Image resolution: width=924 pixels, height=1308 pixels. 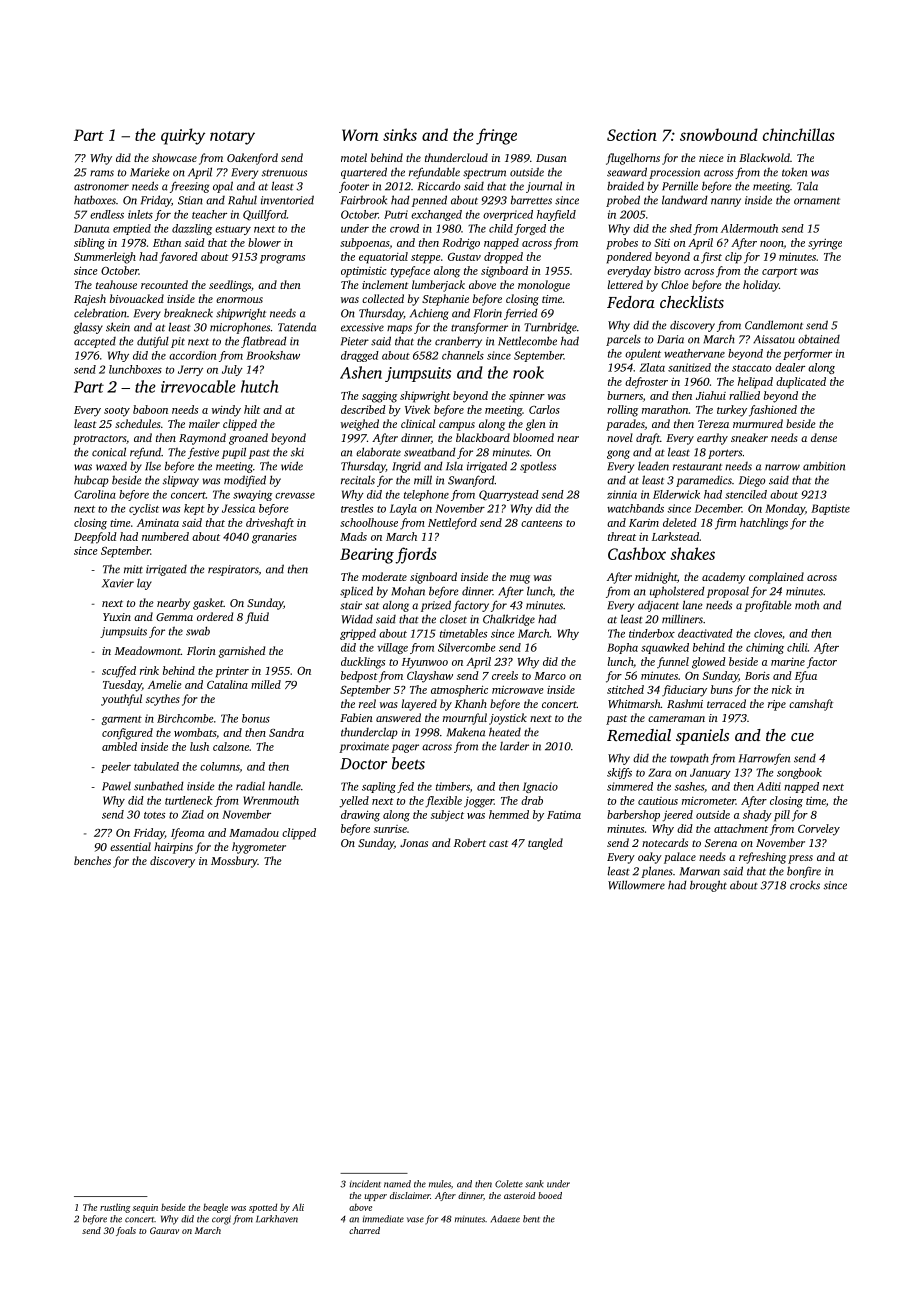 What do you see at coordinates (215, 1208) in the screenshot?
I see `beagle` at bounding box center [215, 1208].
